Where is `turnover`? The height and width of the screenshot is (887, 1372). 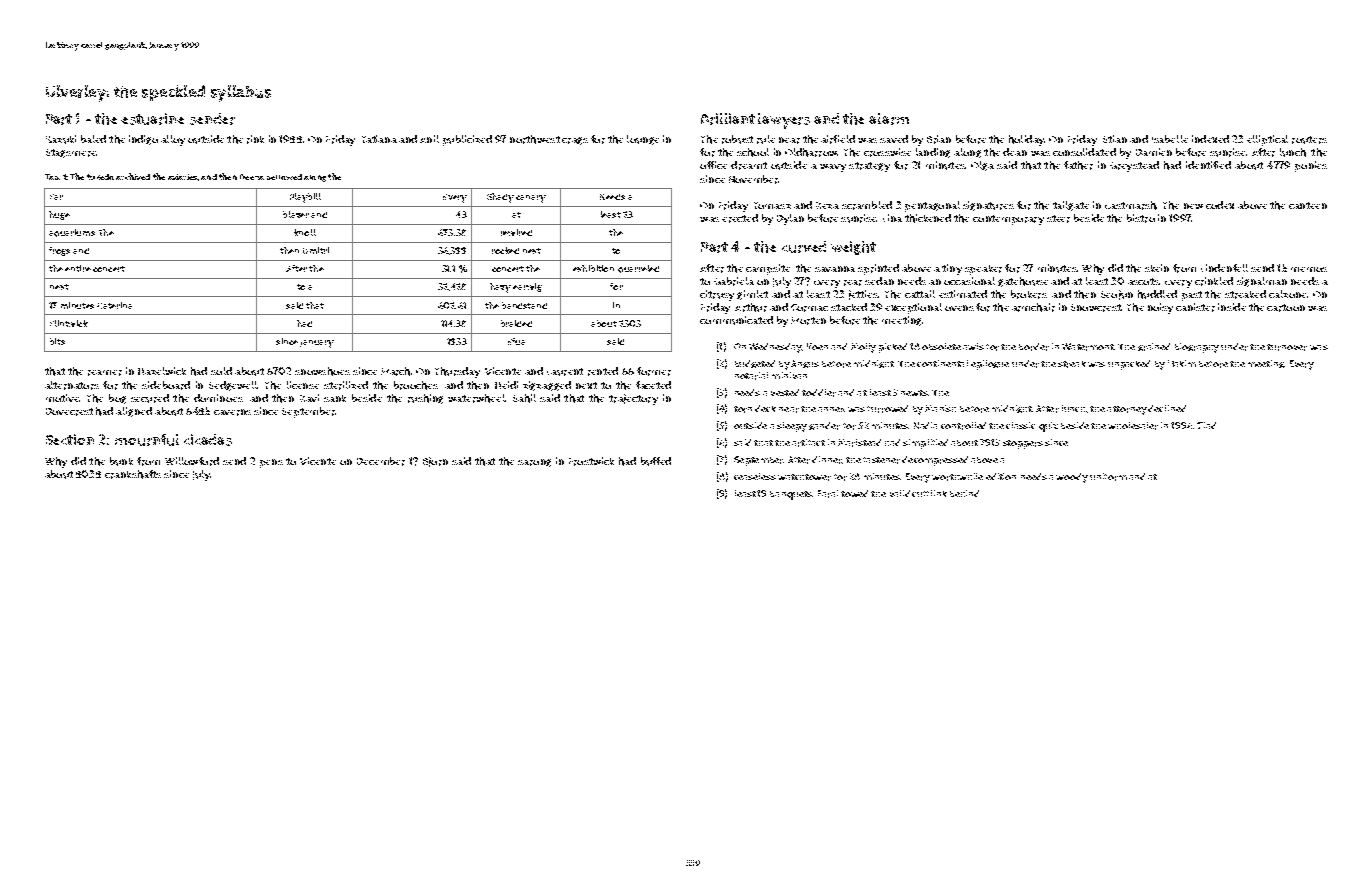 turnover is located at coordinates (1287, 347).
